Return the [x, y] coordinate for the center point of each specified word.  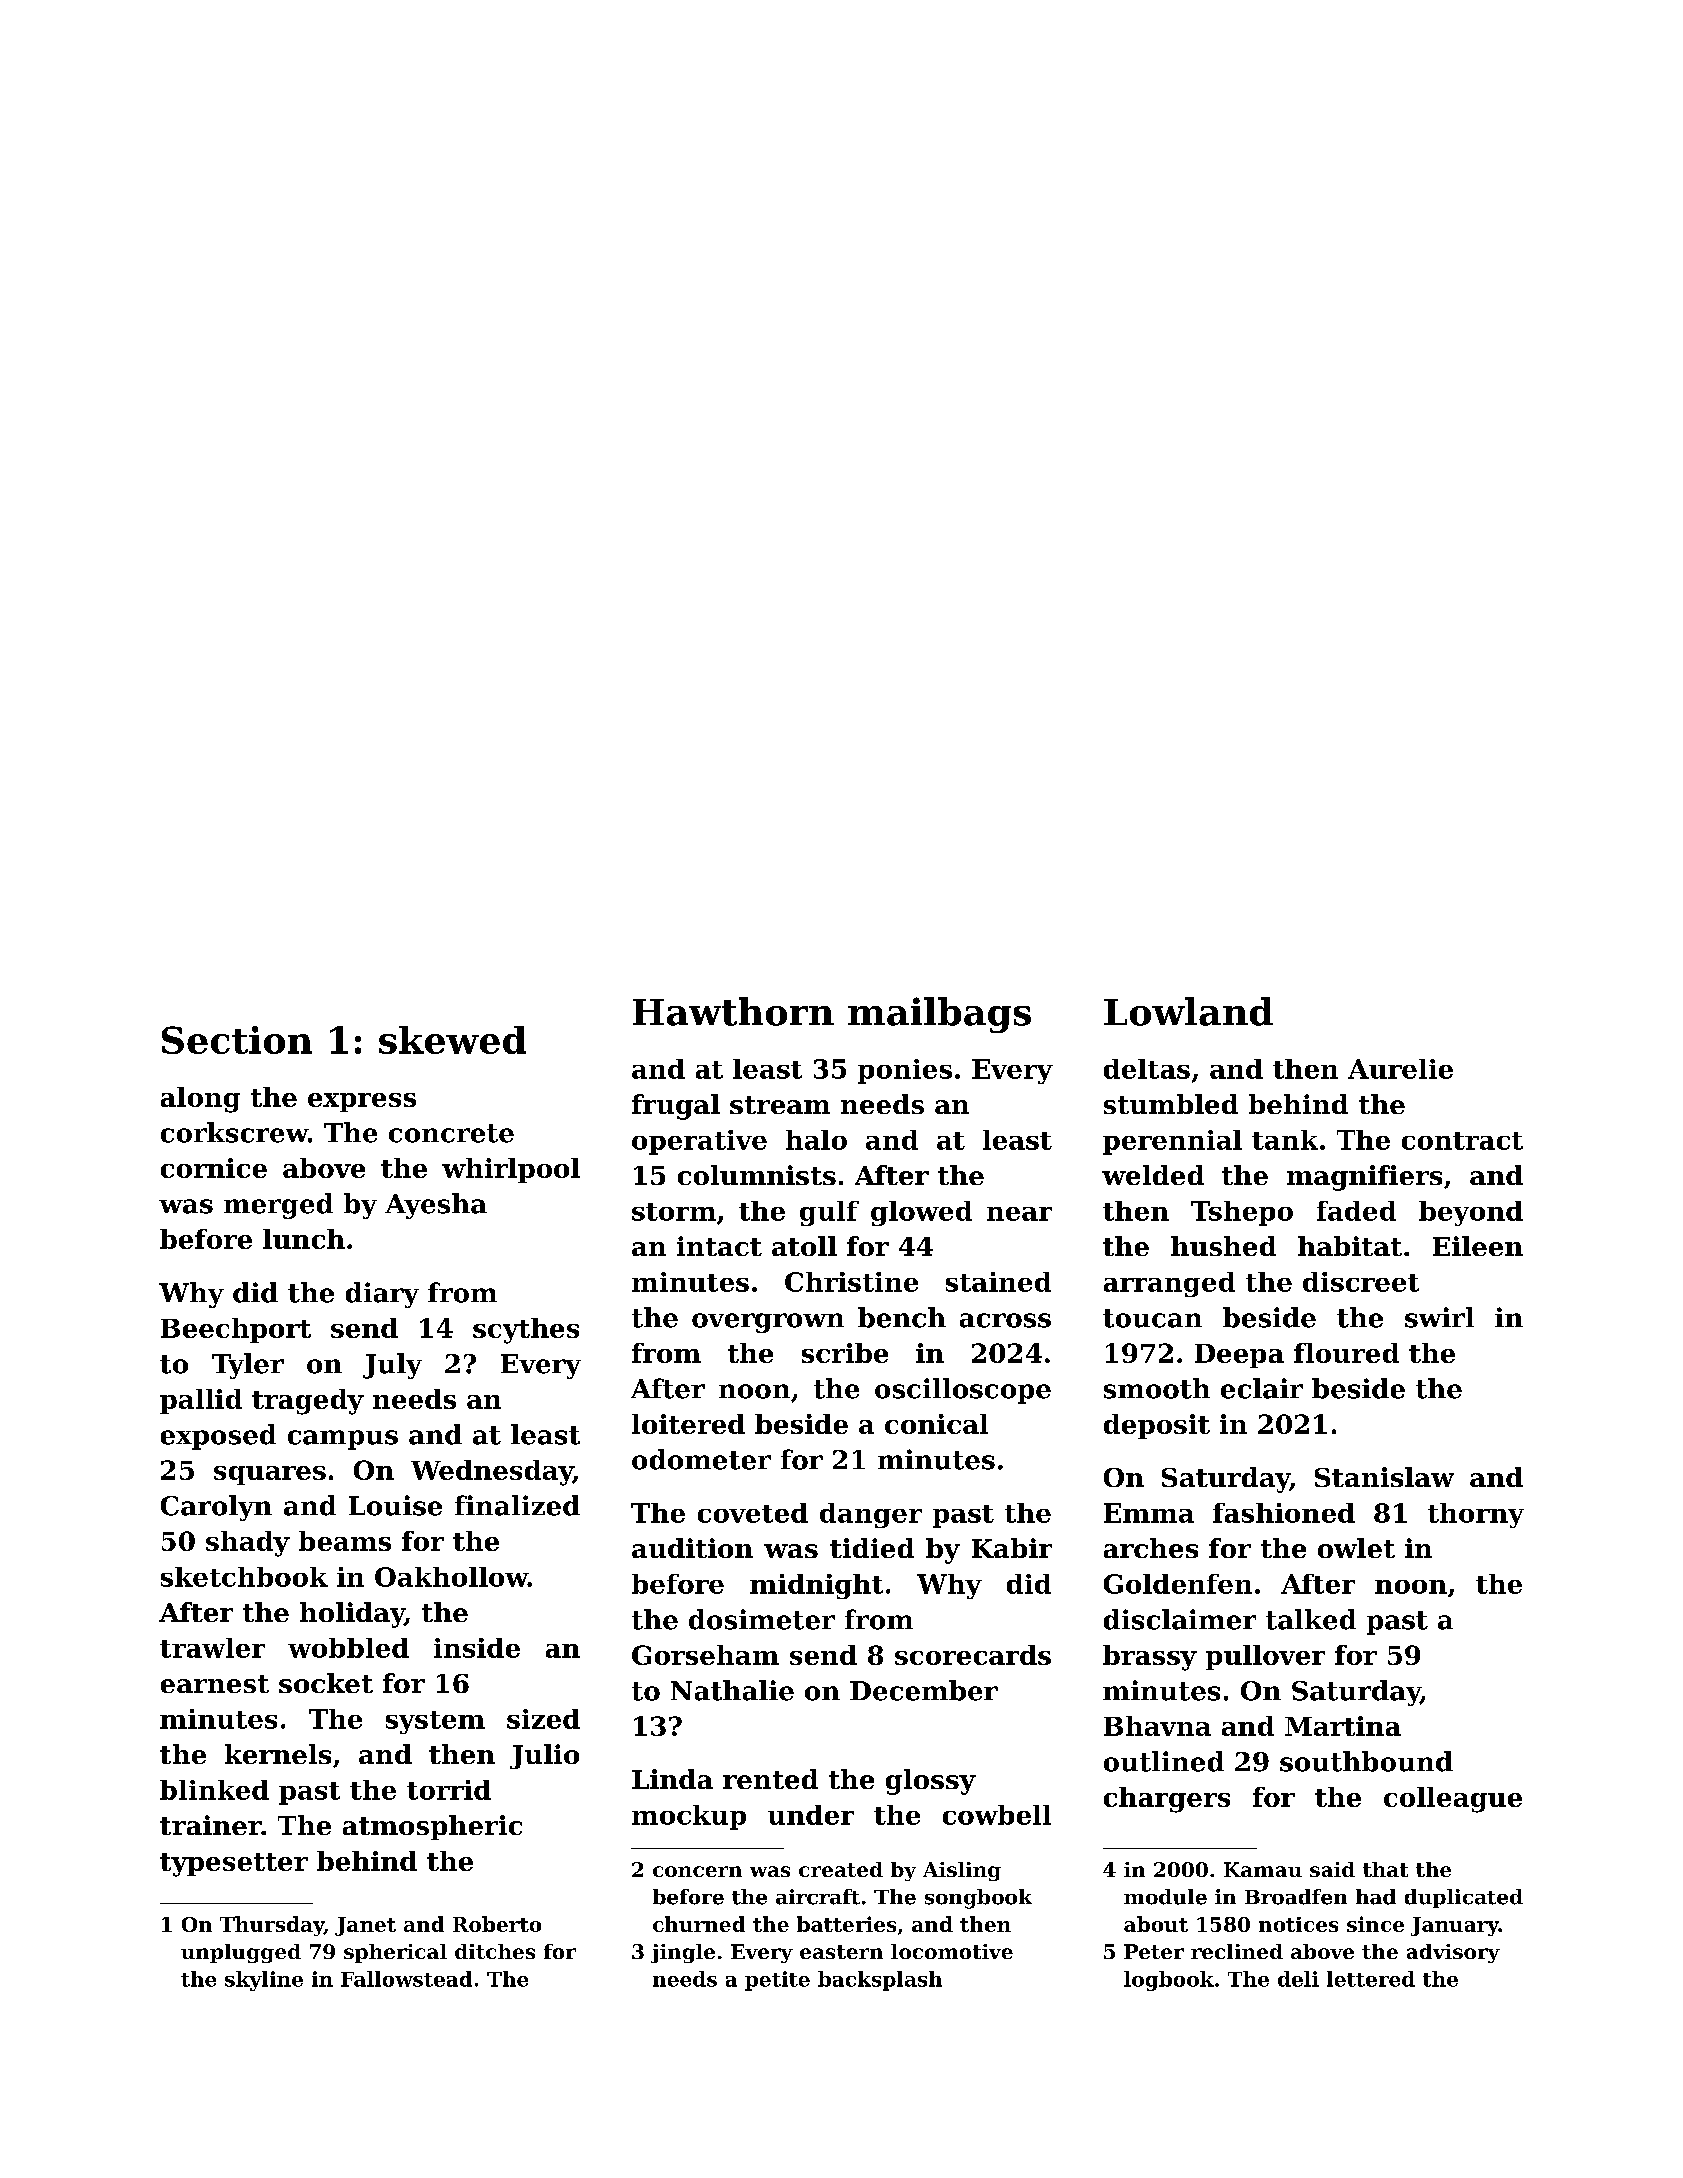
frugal [676, 1107]
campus [343, 1440]
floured [1346, 1353]
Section [237, 1040]
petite [777, 1981]
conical [936, 1424]
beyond [1471, 1213]
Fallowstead [406, 1979]
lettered [1371, 1979]
